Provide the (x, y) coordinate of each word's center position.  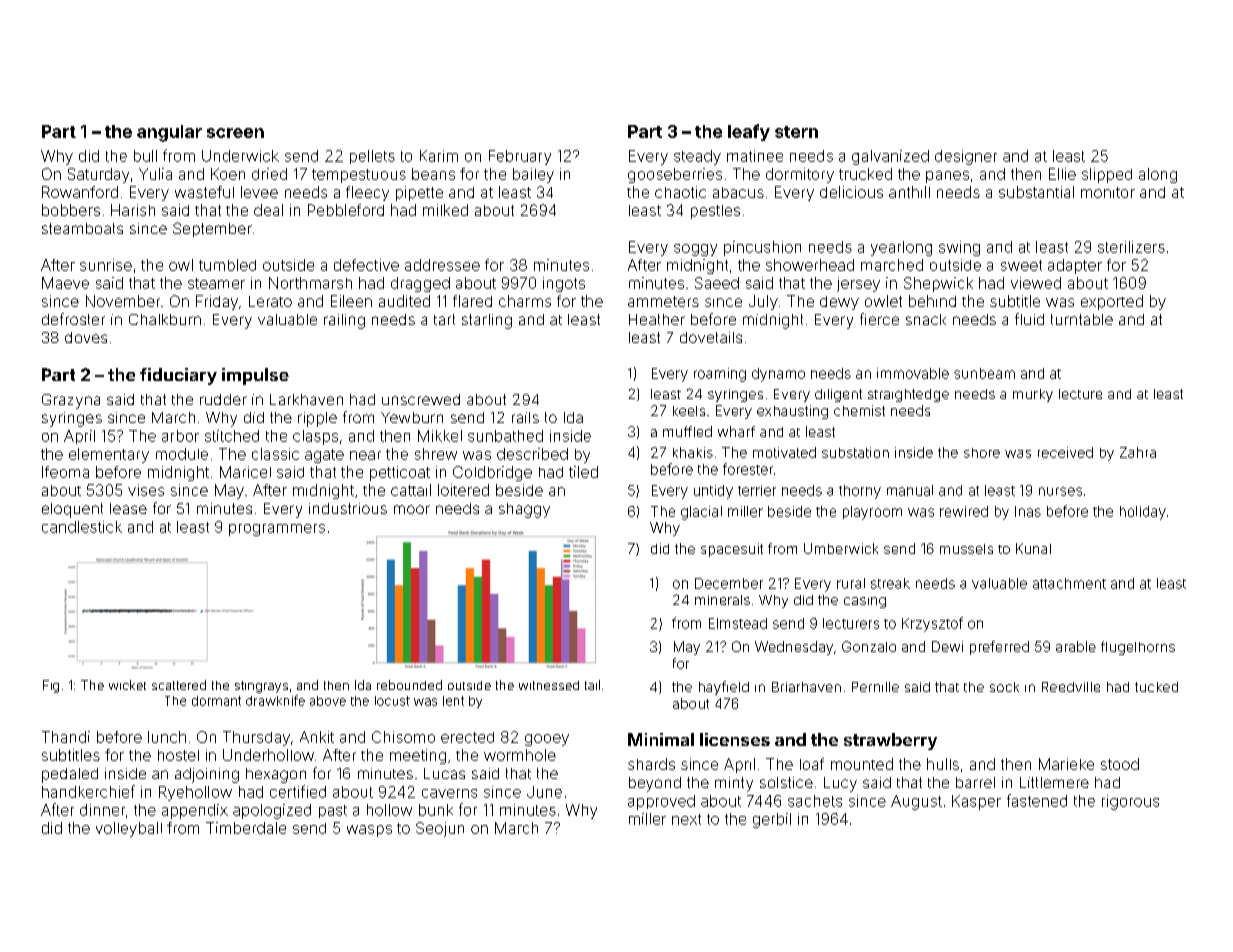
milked (445, 210)
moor (412, 509)
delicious (851, 192)
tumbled (227, 265)
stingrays (261, 687)
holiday (1143, 513)
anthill (909, 192)
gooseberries (675, 175)
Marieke (1066, 764)
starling (487, 321)
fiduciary (178, 376)
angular (169, 133)
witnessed (549, 685)
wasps (369, 831)
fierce (879, 319)
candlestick (82, 527)
